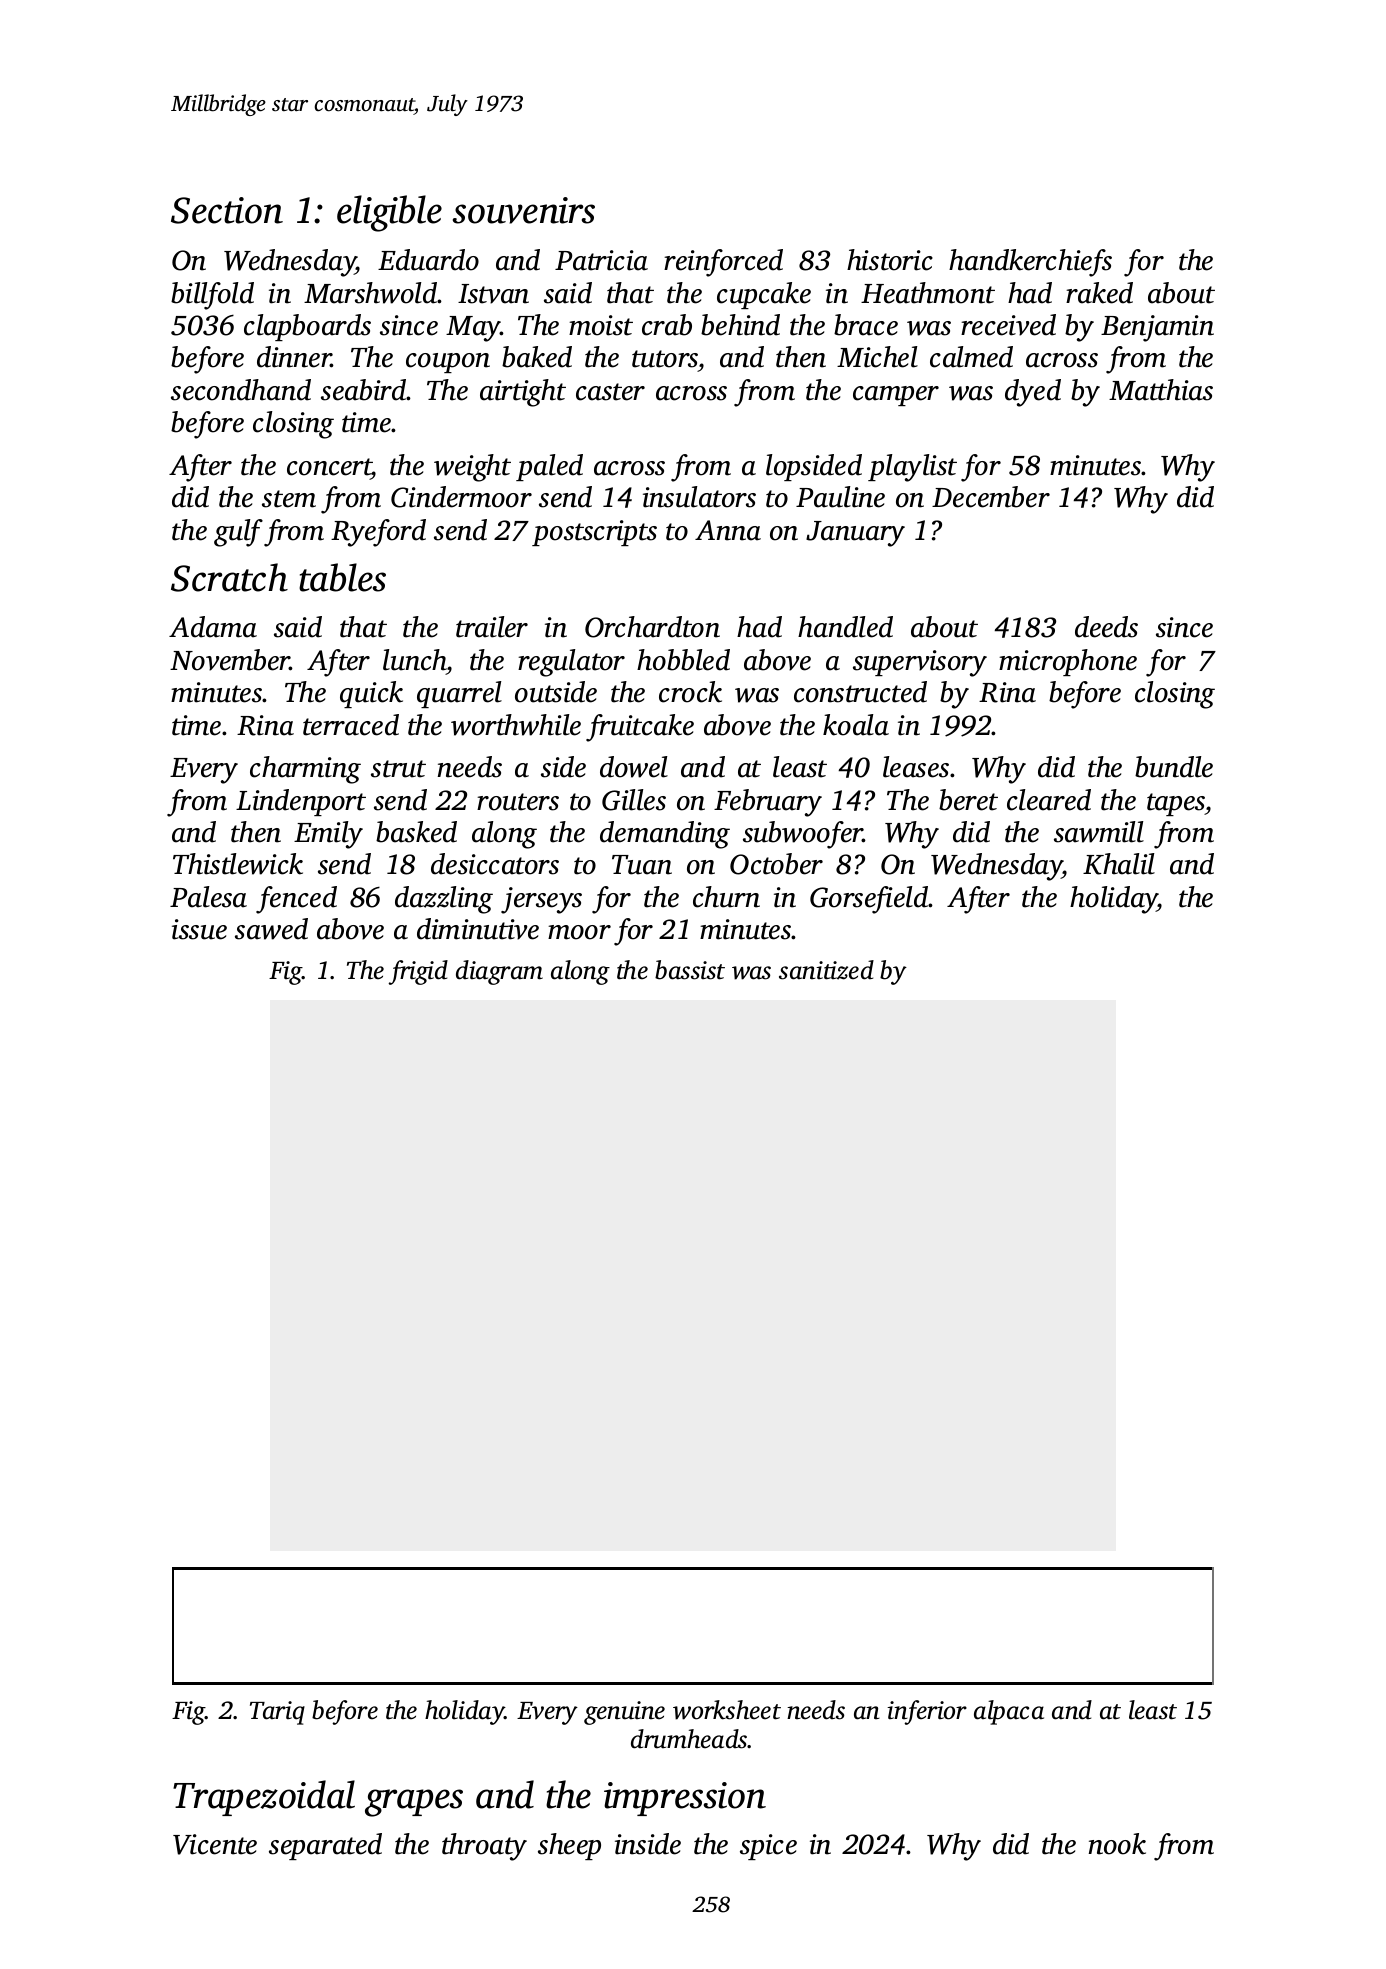 This document has height=1969, width=1386. I want to click on worksheet, so click(727, 1710).
